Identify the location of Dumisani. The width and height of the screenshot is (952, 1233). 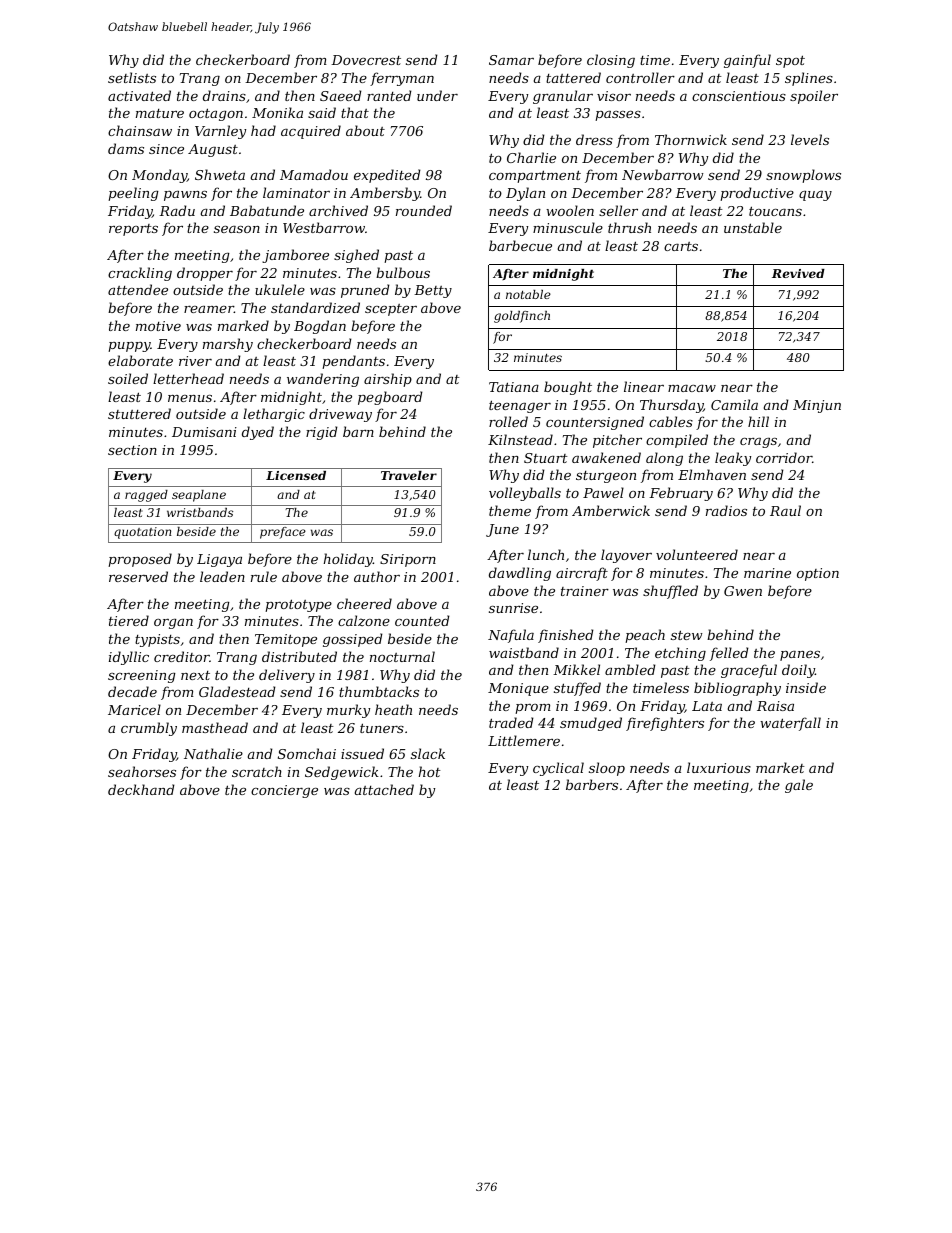
(204, 432).
